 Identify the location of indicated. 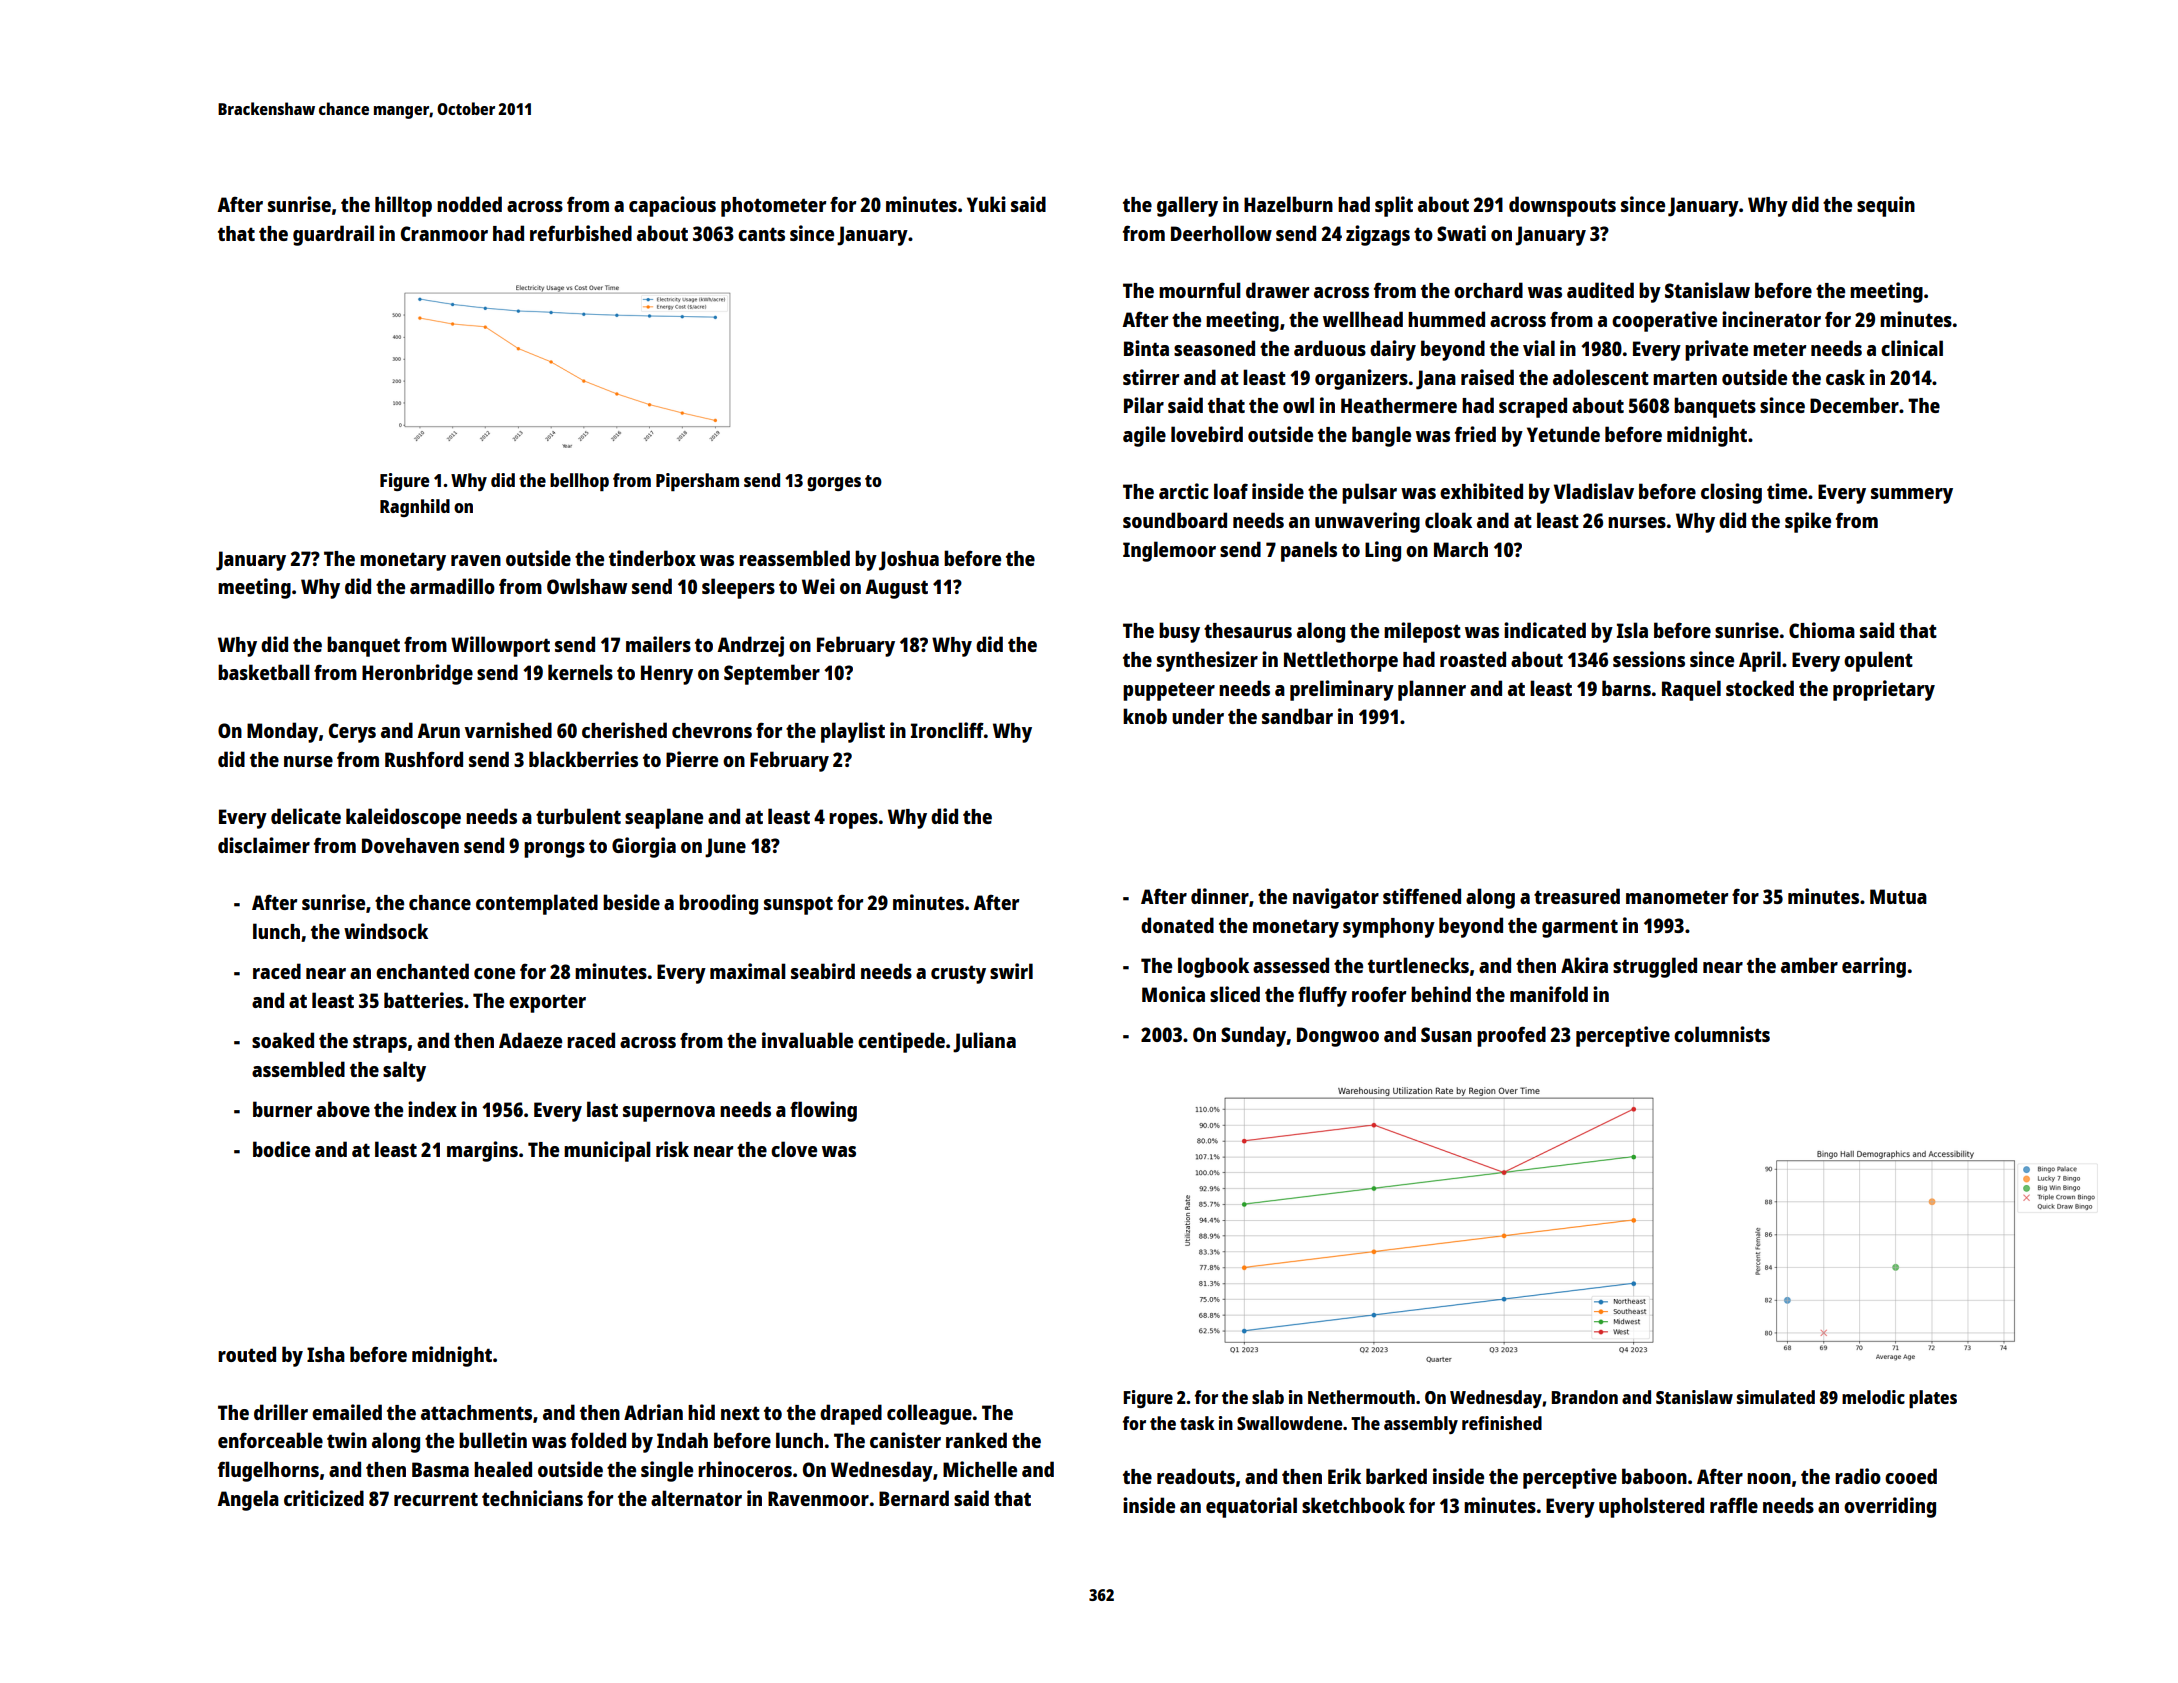
(1545, 630).
